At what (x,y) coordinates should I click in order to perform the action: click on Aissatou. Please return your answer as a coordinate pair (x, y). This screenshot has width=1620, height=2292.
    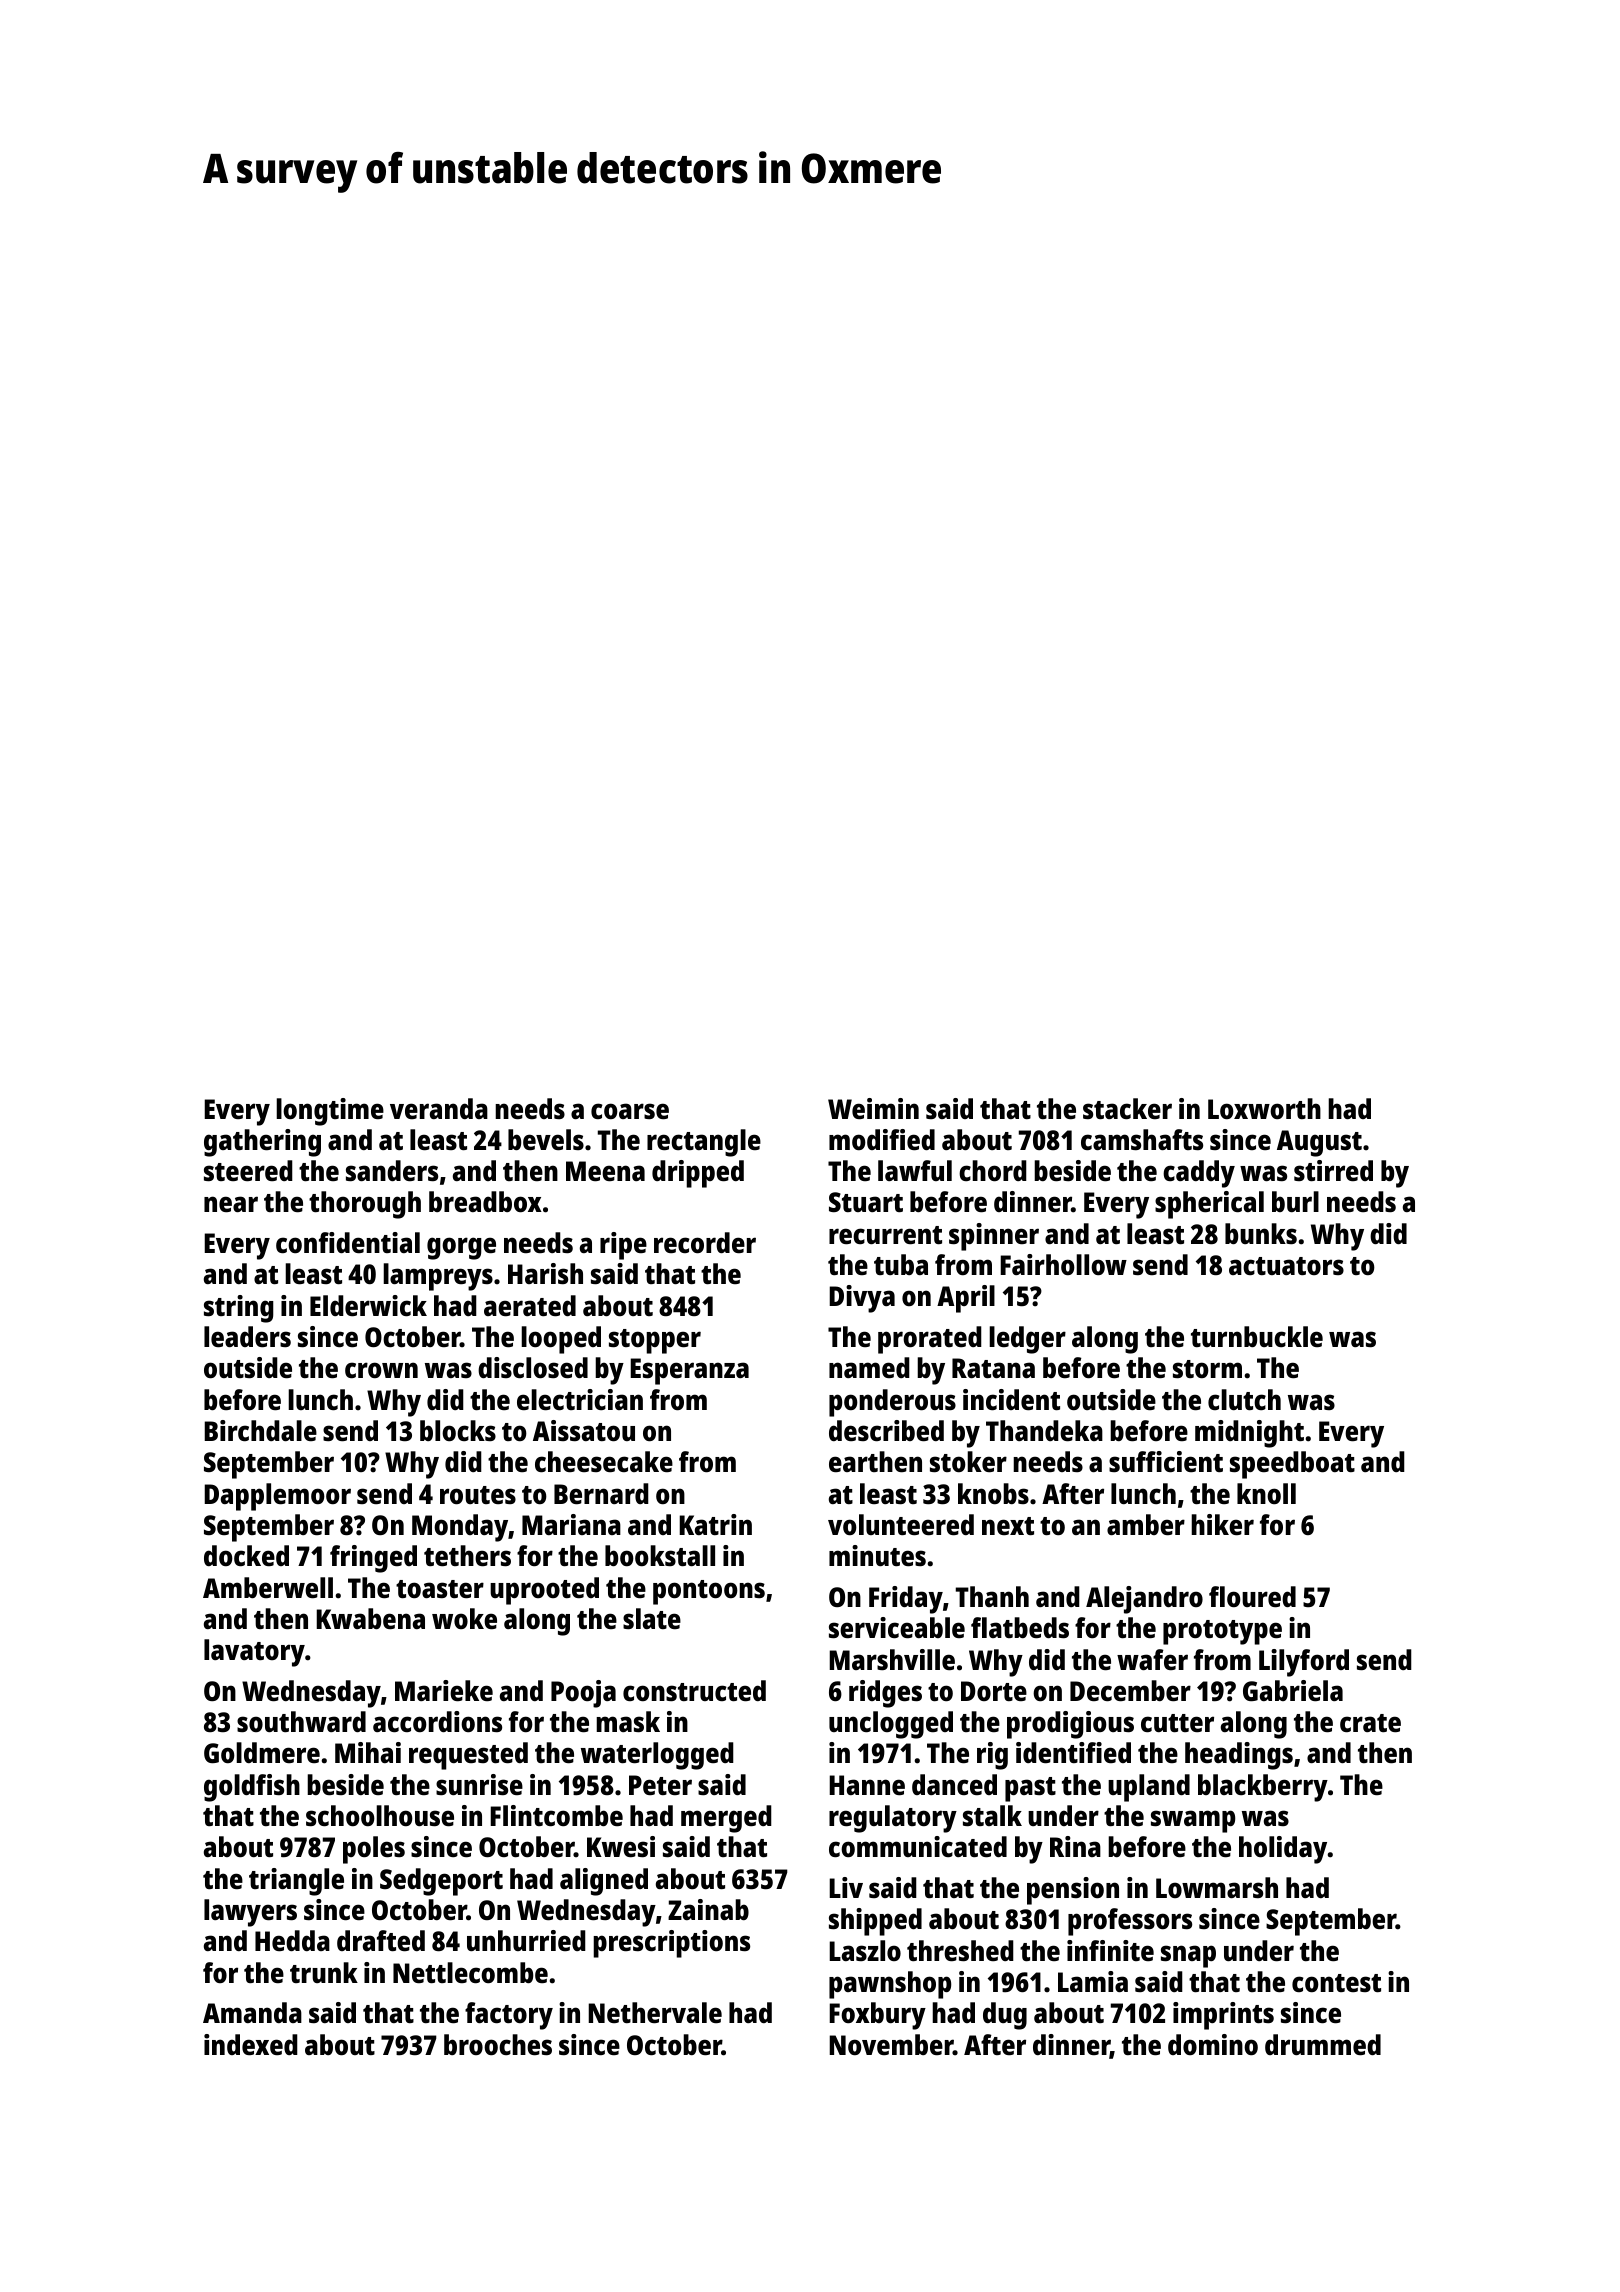
    Looking at the image, I should click on (584, 1431).
